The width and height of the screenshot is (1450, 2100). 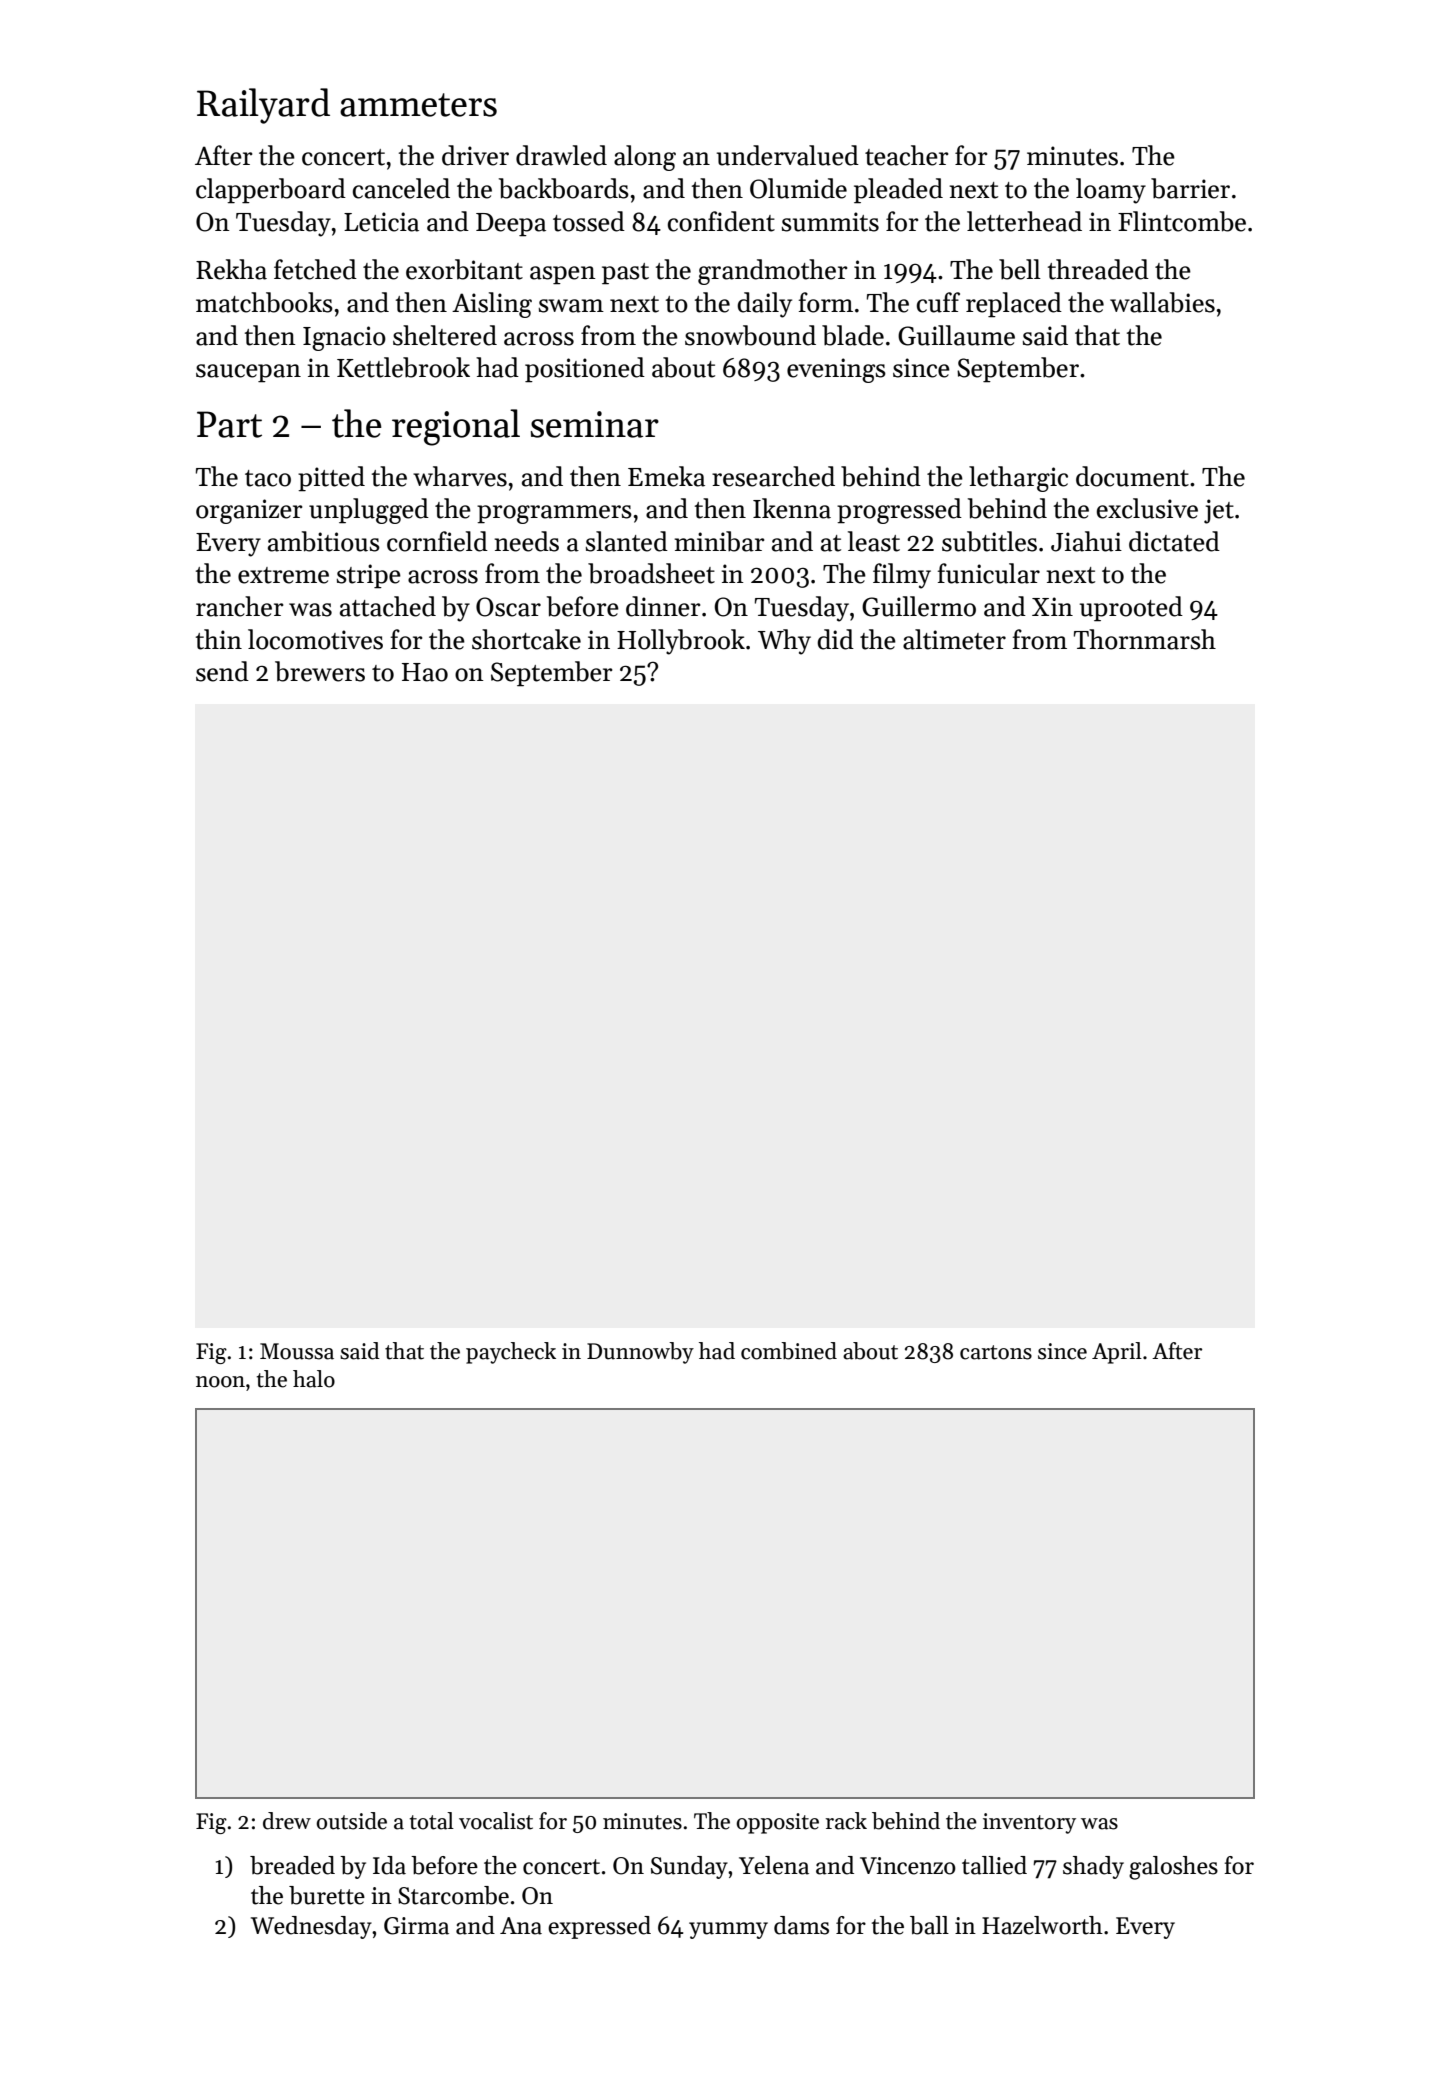 What do you see at coordinates (344, 338) in the screenshot?
I see `Ignacio` at bounding box center [344, 338].
